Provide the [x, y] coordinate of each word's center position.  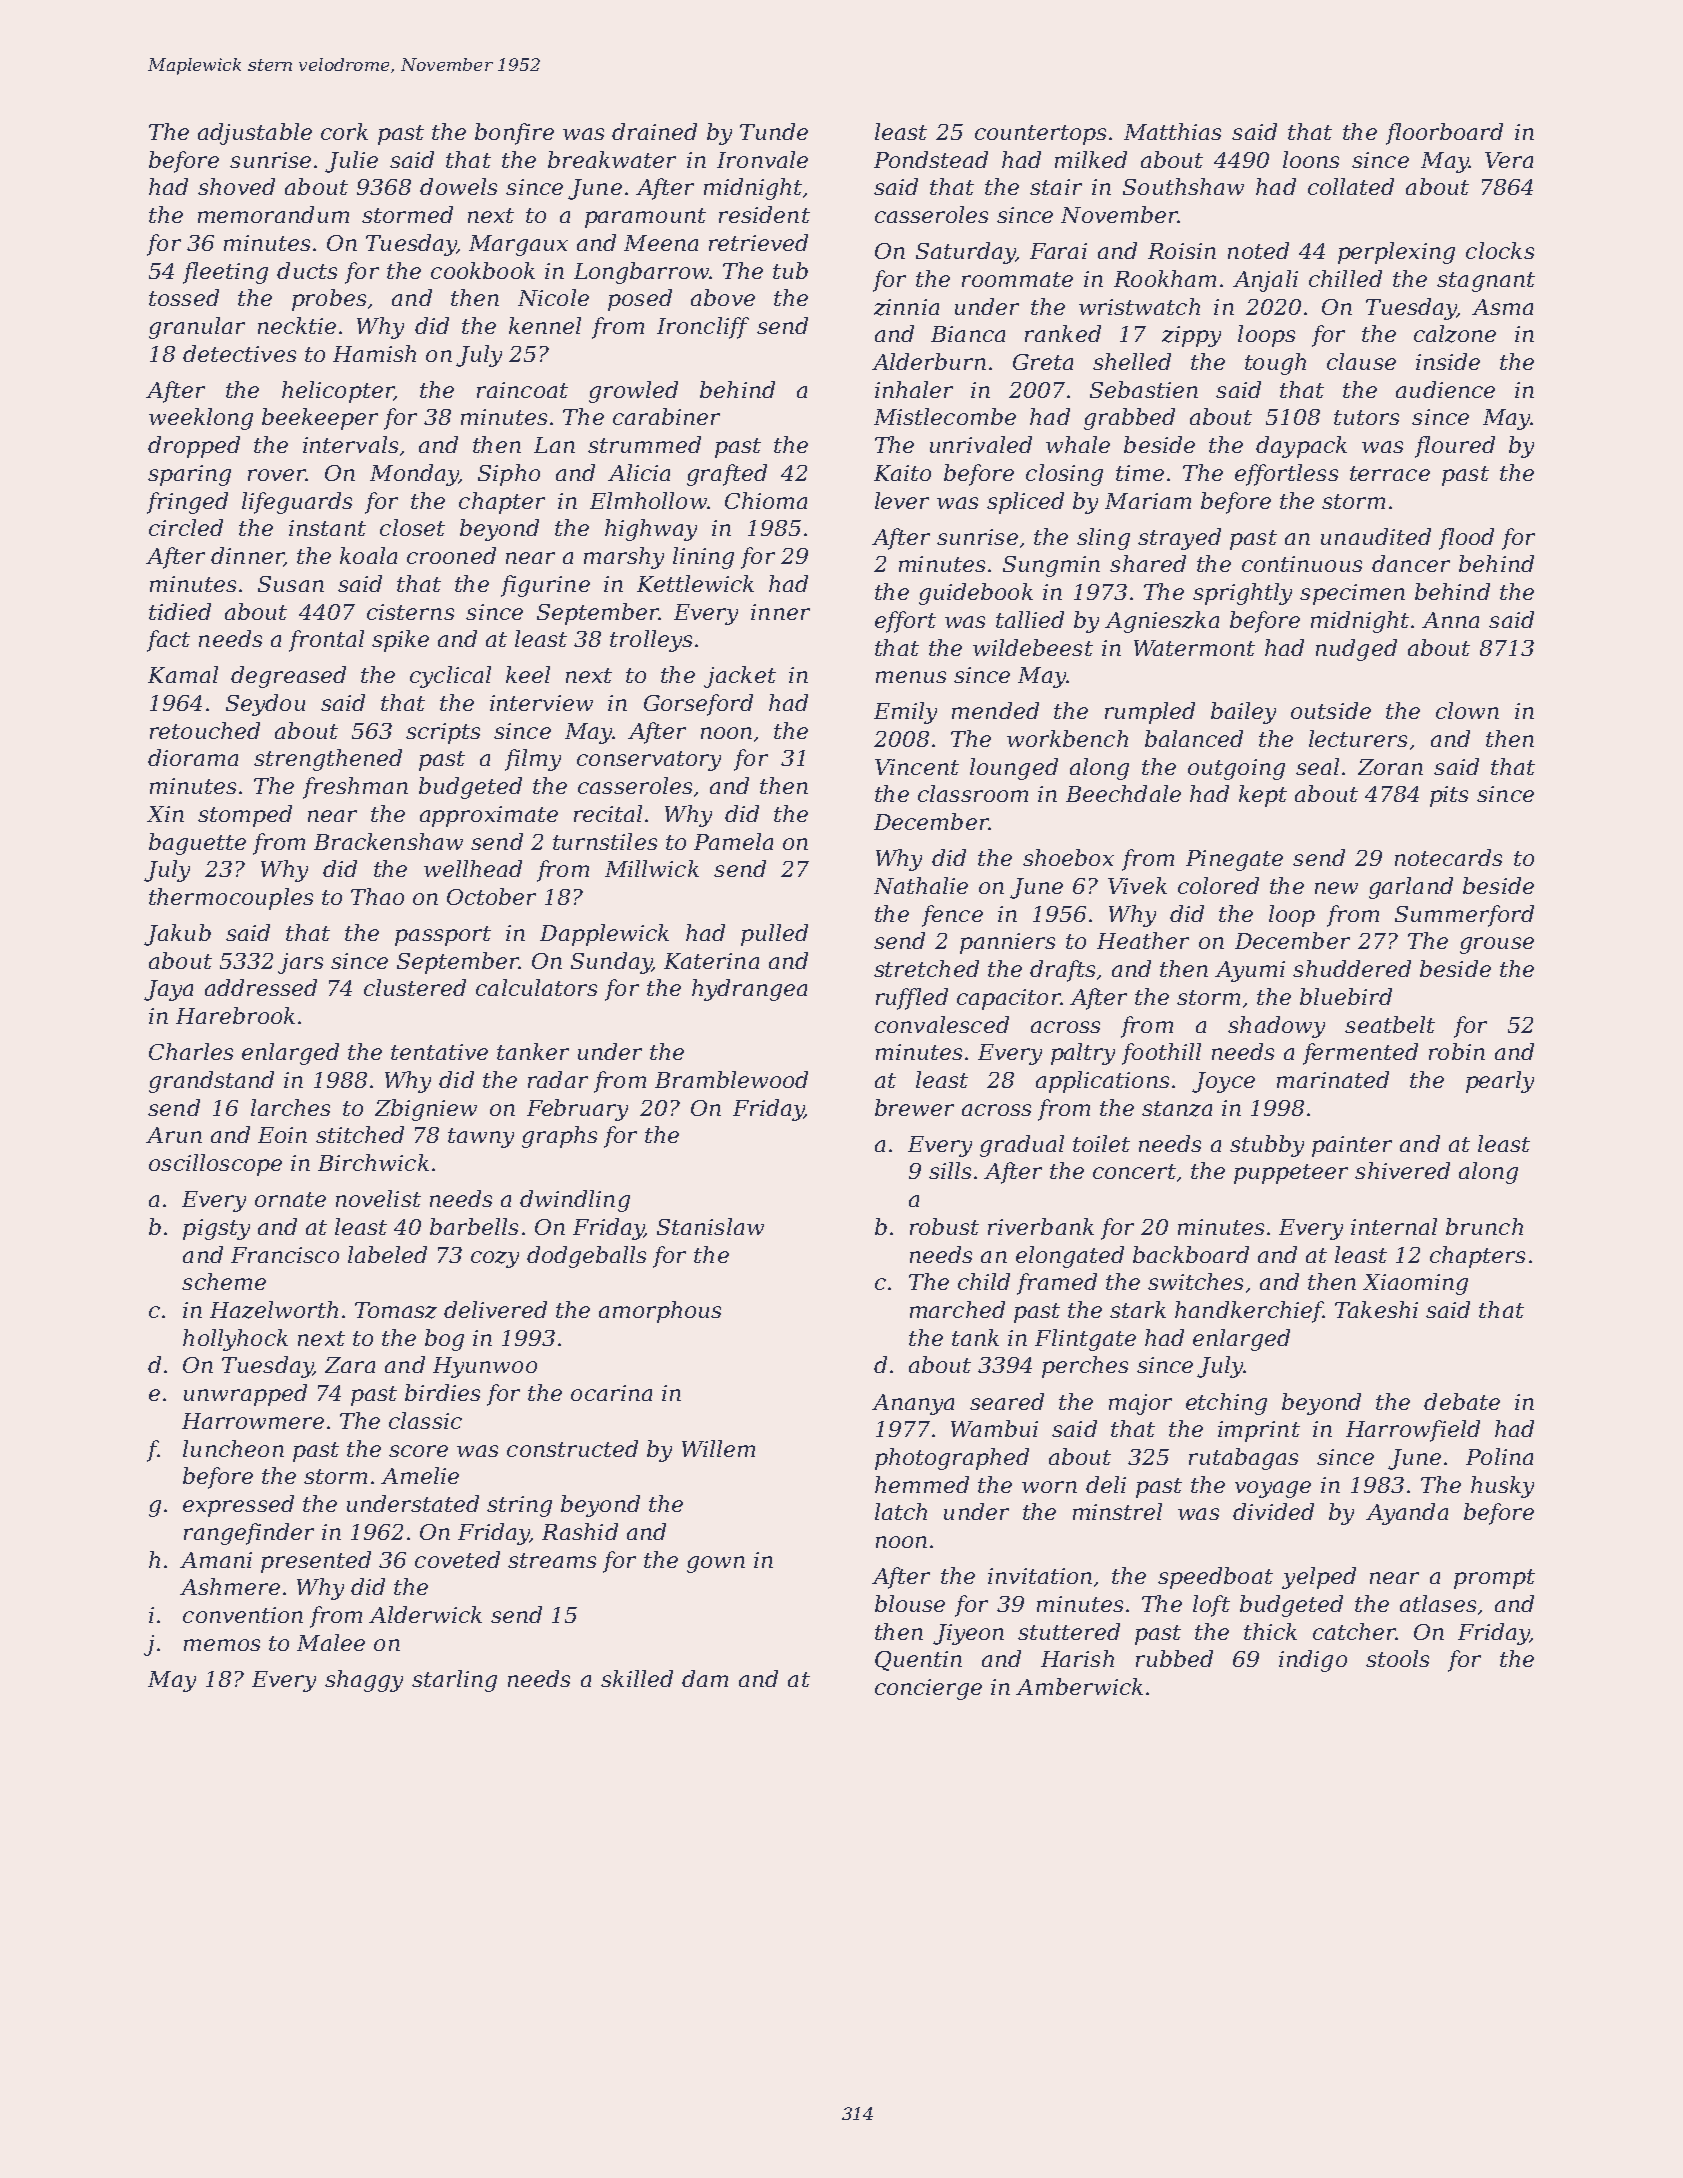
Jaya [168, 990]
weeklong [201, 419]
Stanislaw [710, 1226]
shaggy [364, 1681]
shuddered [1352, 968]
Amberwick [1079, 1686]
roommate [1017, 279]
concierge [928, 1689]
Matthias [1172, 131]
